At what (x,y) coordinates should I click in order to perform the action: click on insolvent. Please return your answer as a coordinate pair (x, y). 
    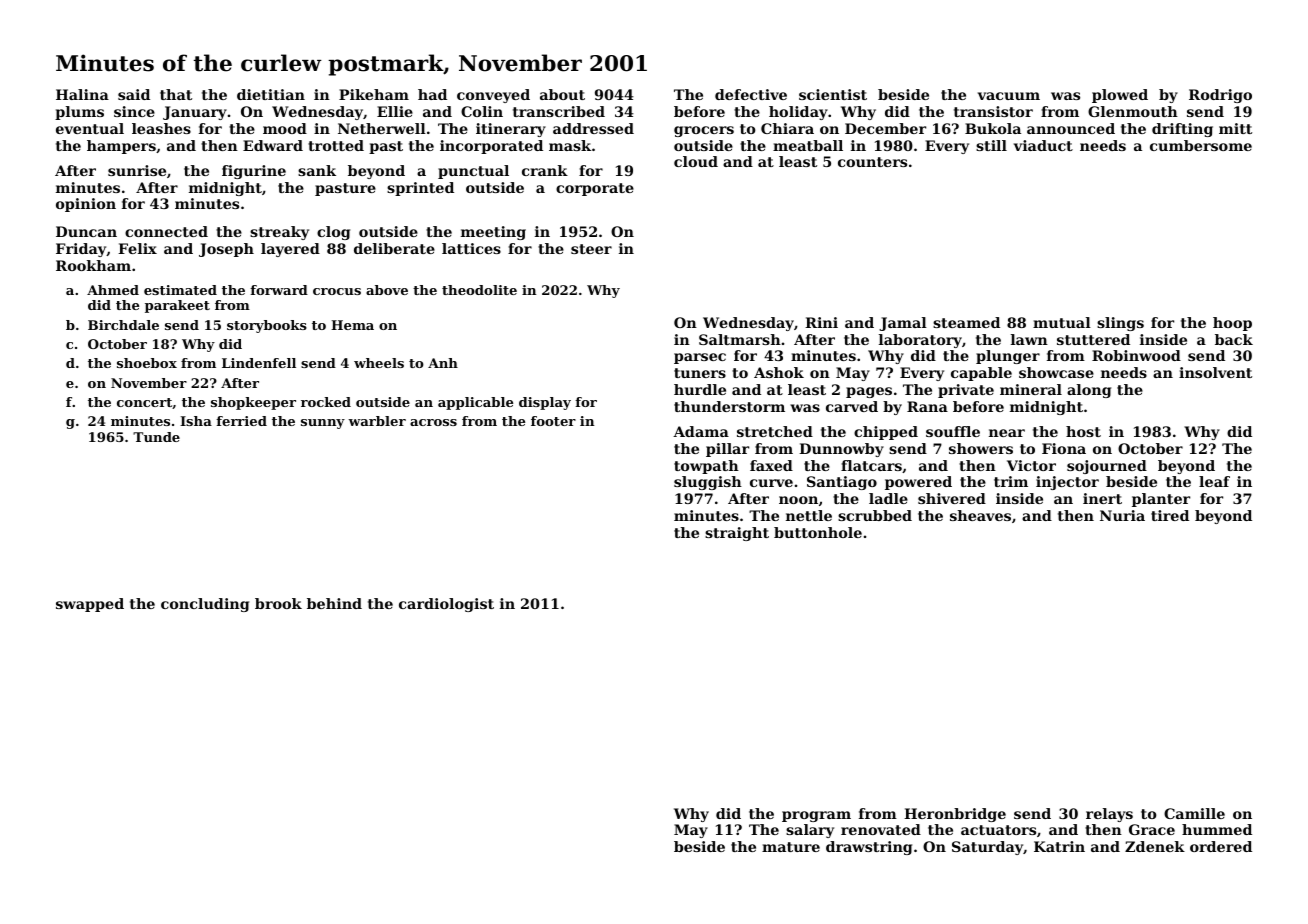
    Looking at the image, I should click on (1215, 372).
